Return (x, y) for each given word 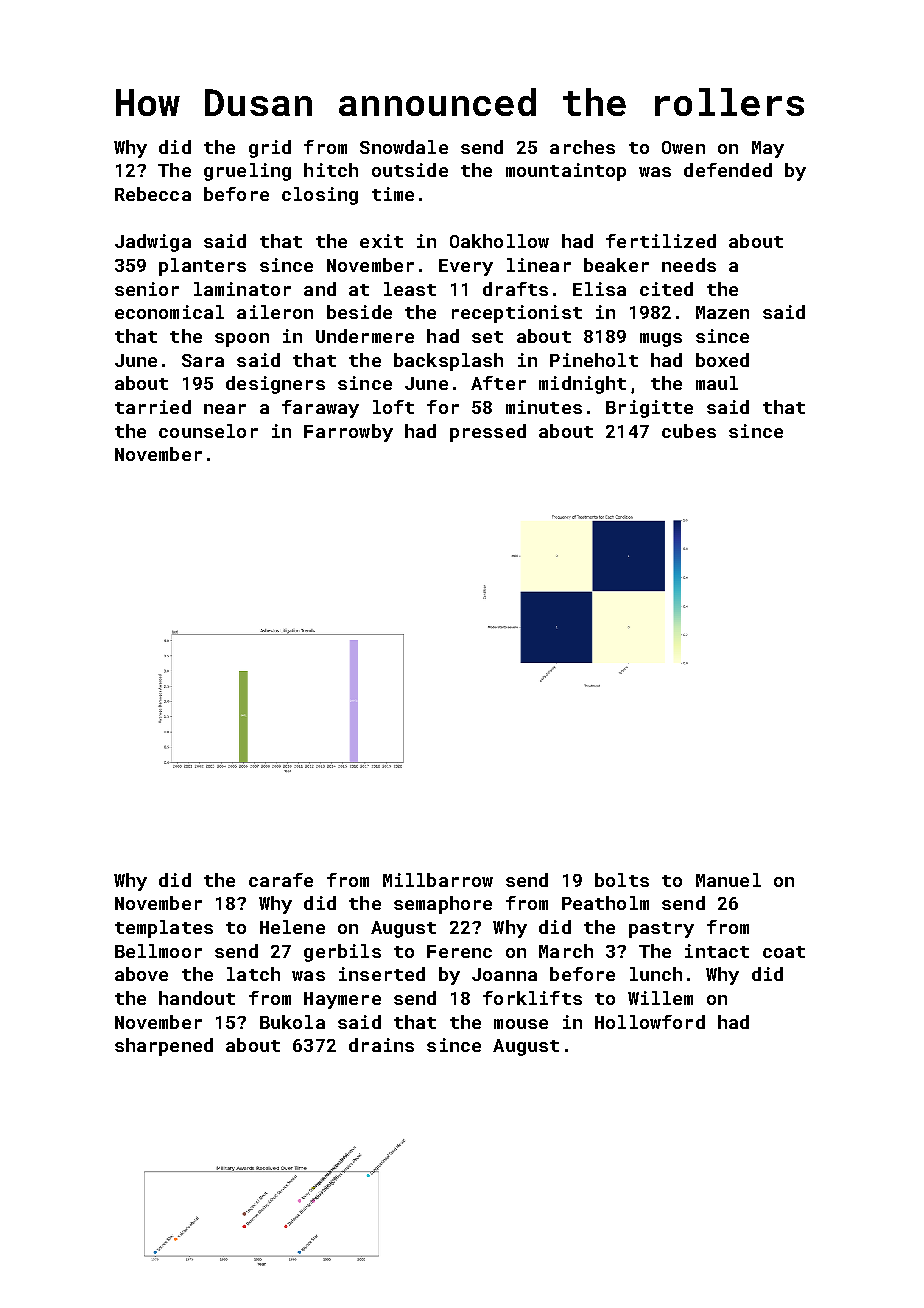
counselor (208, 431)
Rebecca (153, 194)
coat (784, 952)
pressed (488, 433)
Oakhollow (499, 241)
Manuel (728, 880)
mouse (521, 1024)
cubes (689, 431)
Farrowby (348, 433)
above (141, 974)
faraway (320, 409)
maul (717, 383)
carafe (281, 880)
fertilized (661, 241)
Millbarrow (438, 880)
